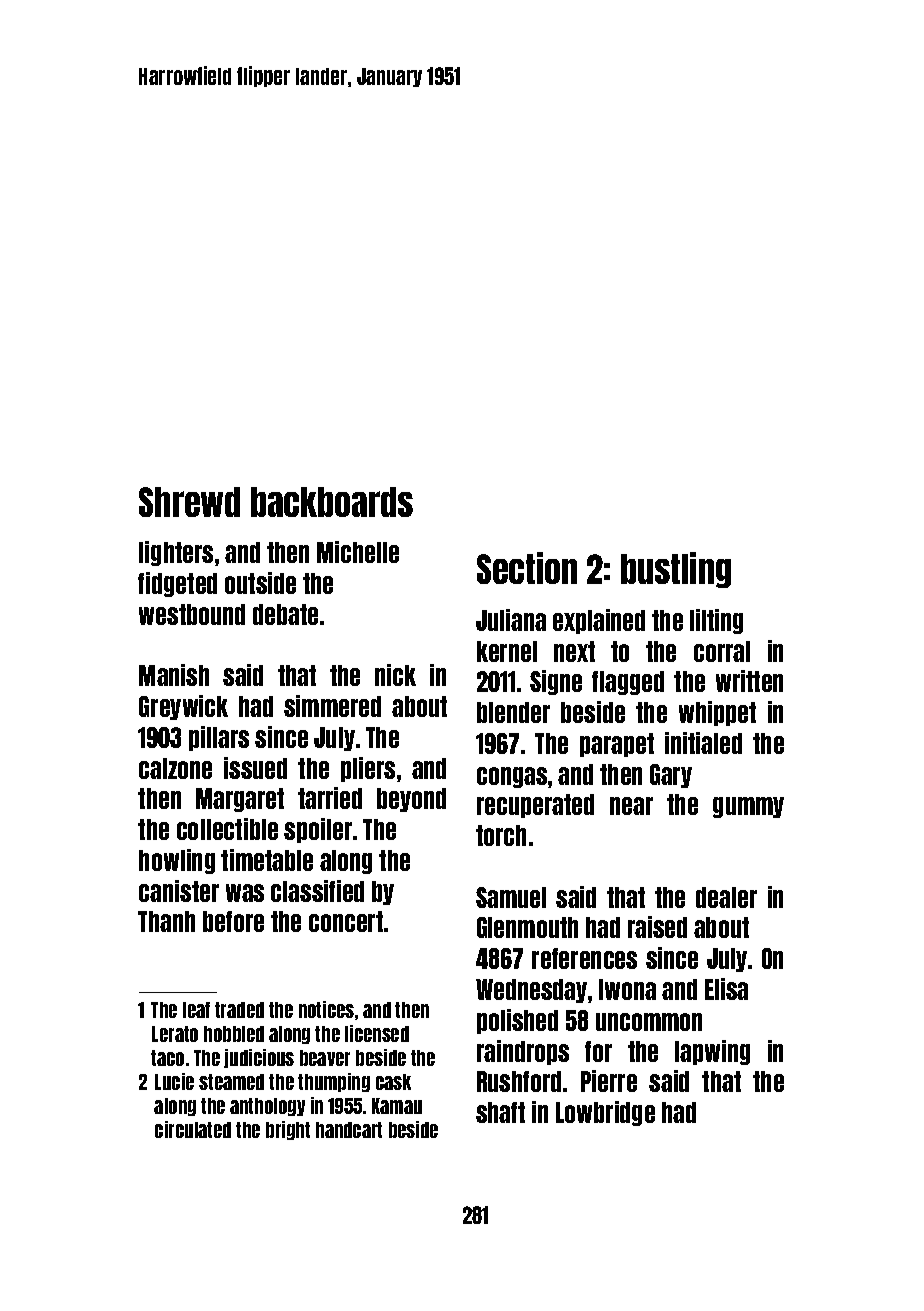 The height and width of the screenshot is (1311, 924). What do you see at coordinates (358, 552) in the screenshot?
I see `Michelle` at bounding box center [358, 552].
